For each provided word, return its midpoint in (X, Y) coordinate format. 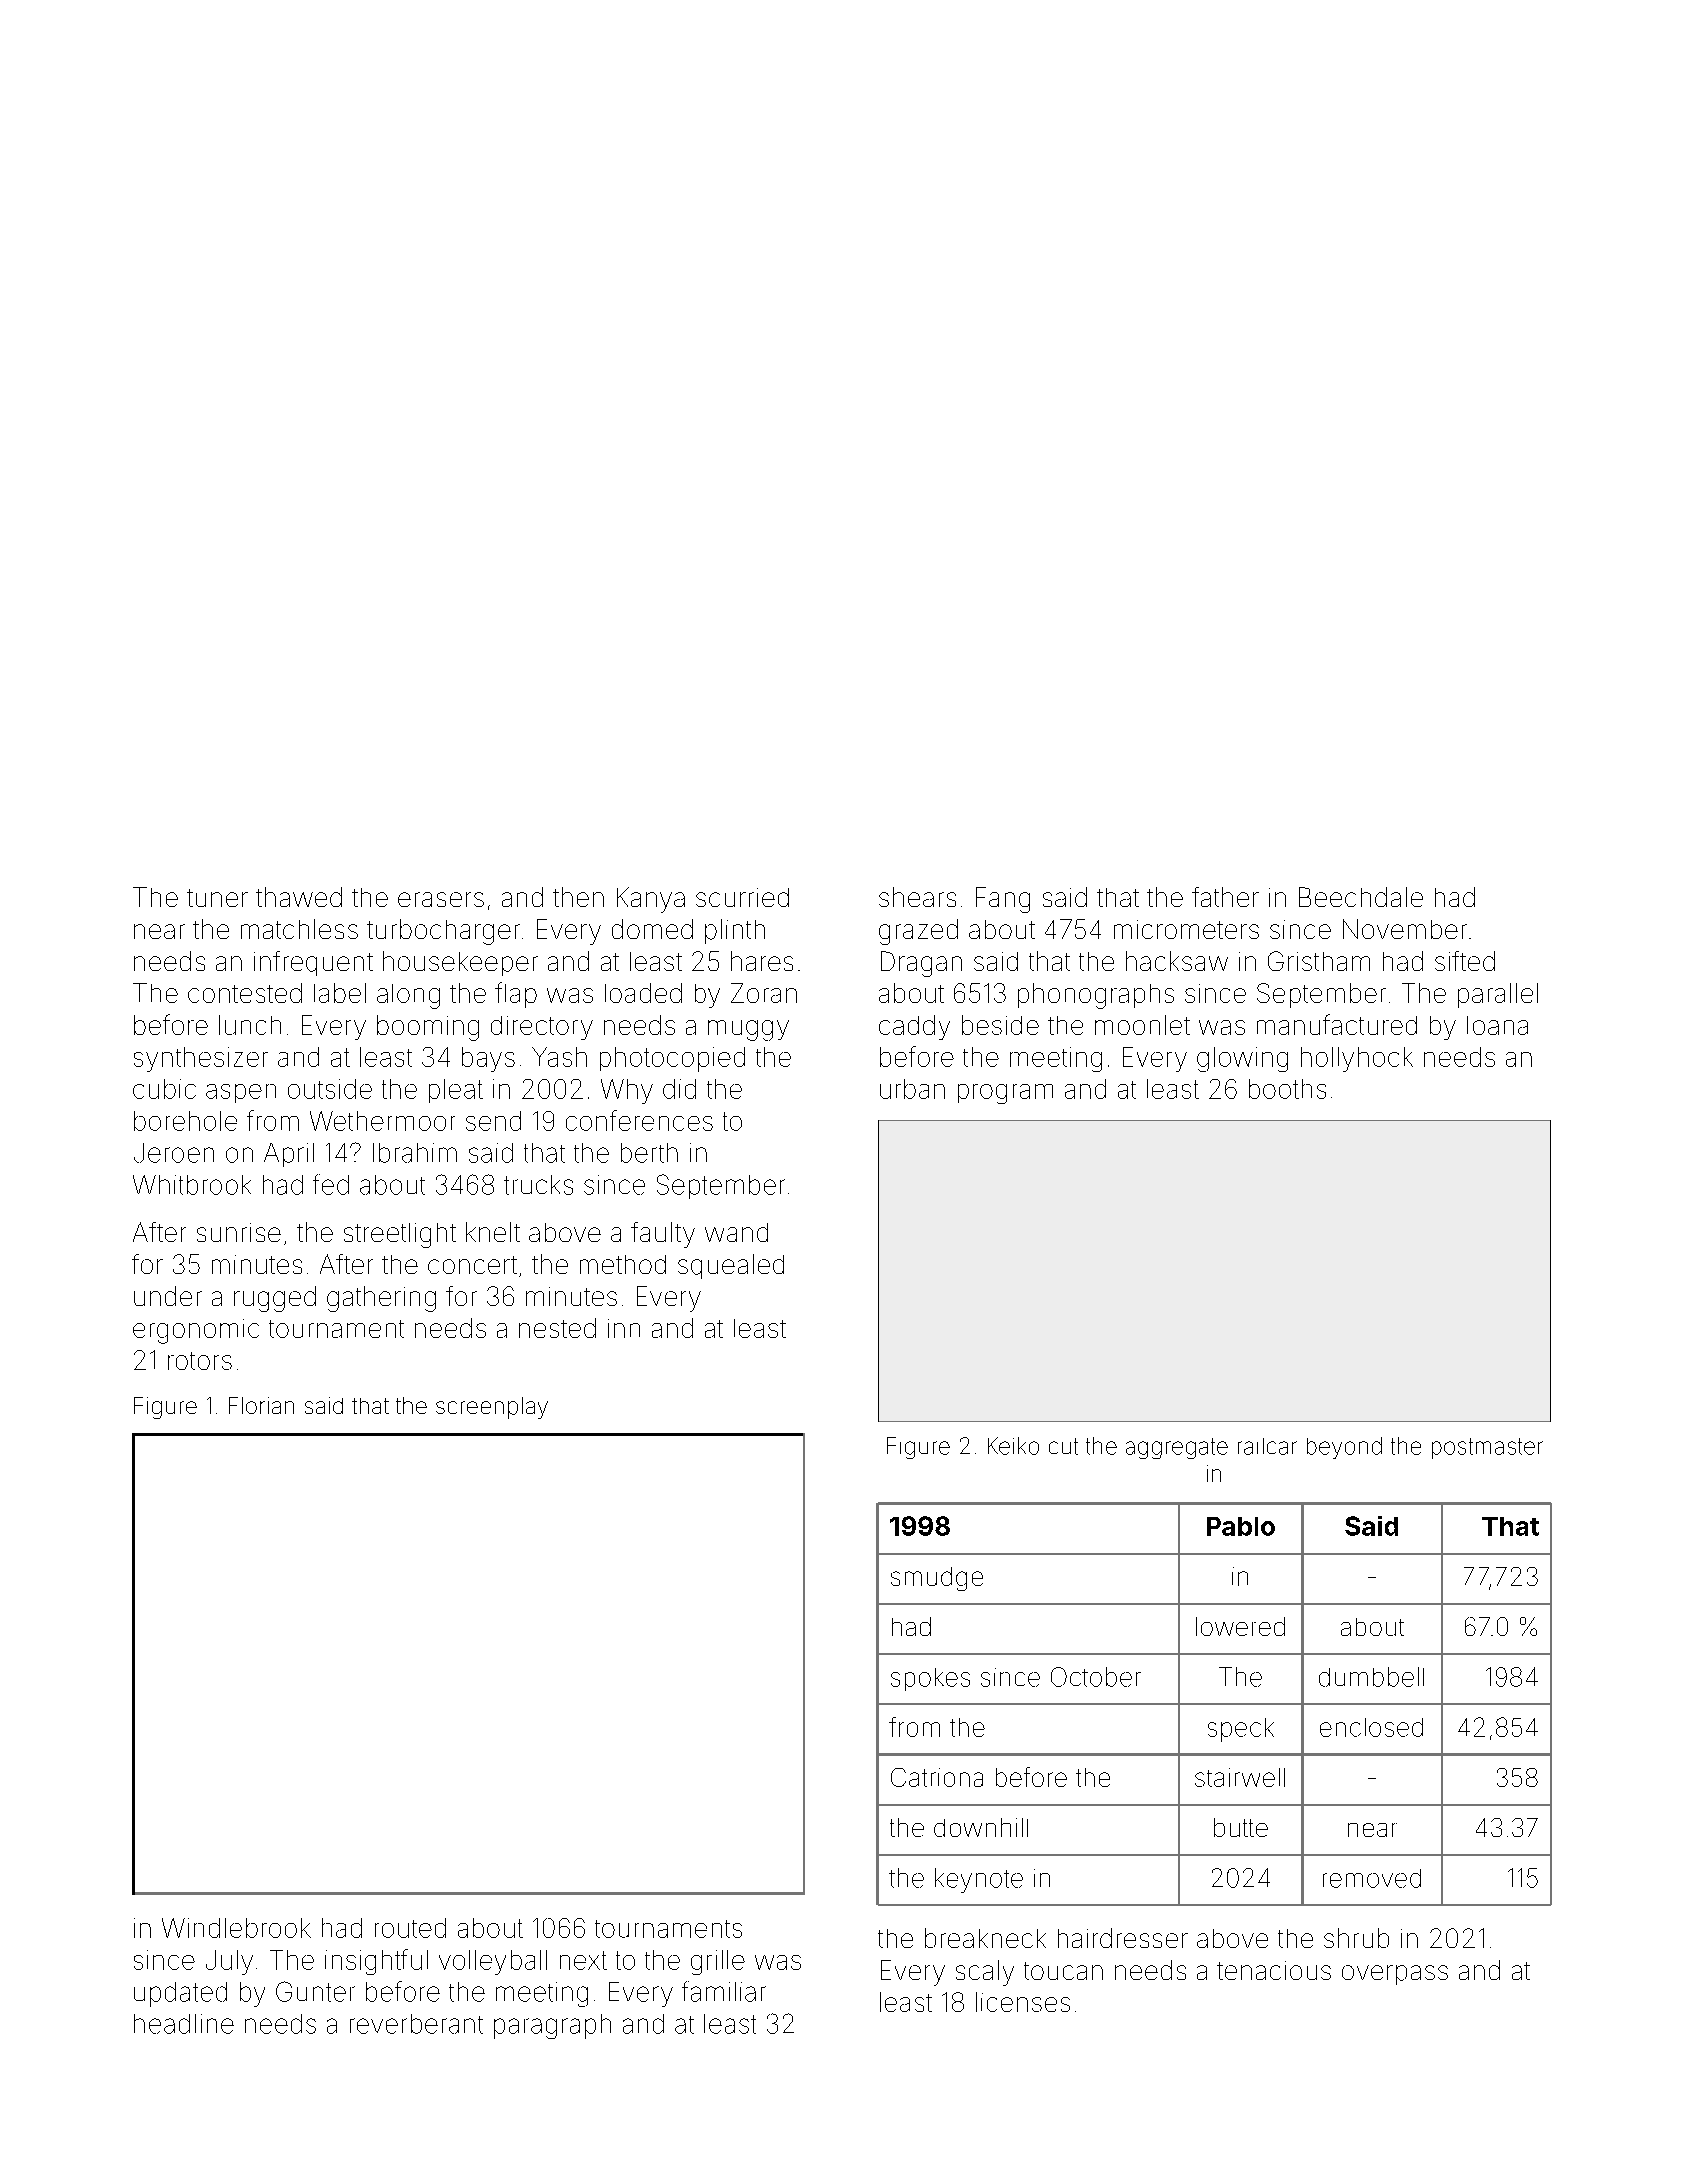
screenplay (492, 1408)
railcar (1267, 1446)
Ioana (1497, 1025)
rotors (200, 1361)
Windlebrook (236, 1928)
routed (410, 1928)
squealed (731, 1266)
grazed (918, 932)
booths (1287, 1089)
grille (718, 1962)
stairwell (1240, 1777)
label (340, 993)
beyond (1344, 1448)
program (1005, 1094)
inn (624, 1328)
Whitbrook (192, 1185)
